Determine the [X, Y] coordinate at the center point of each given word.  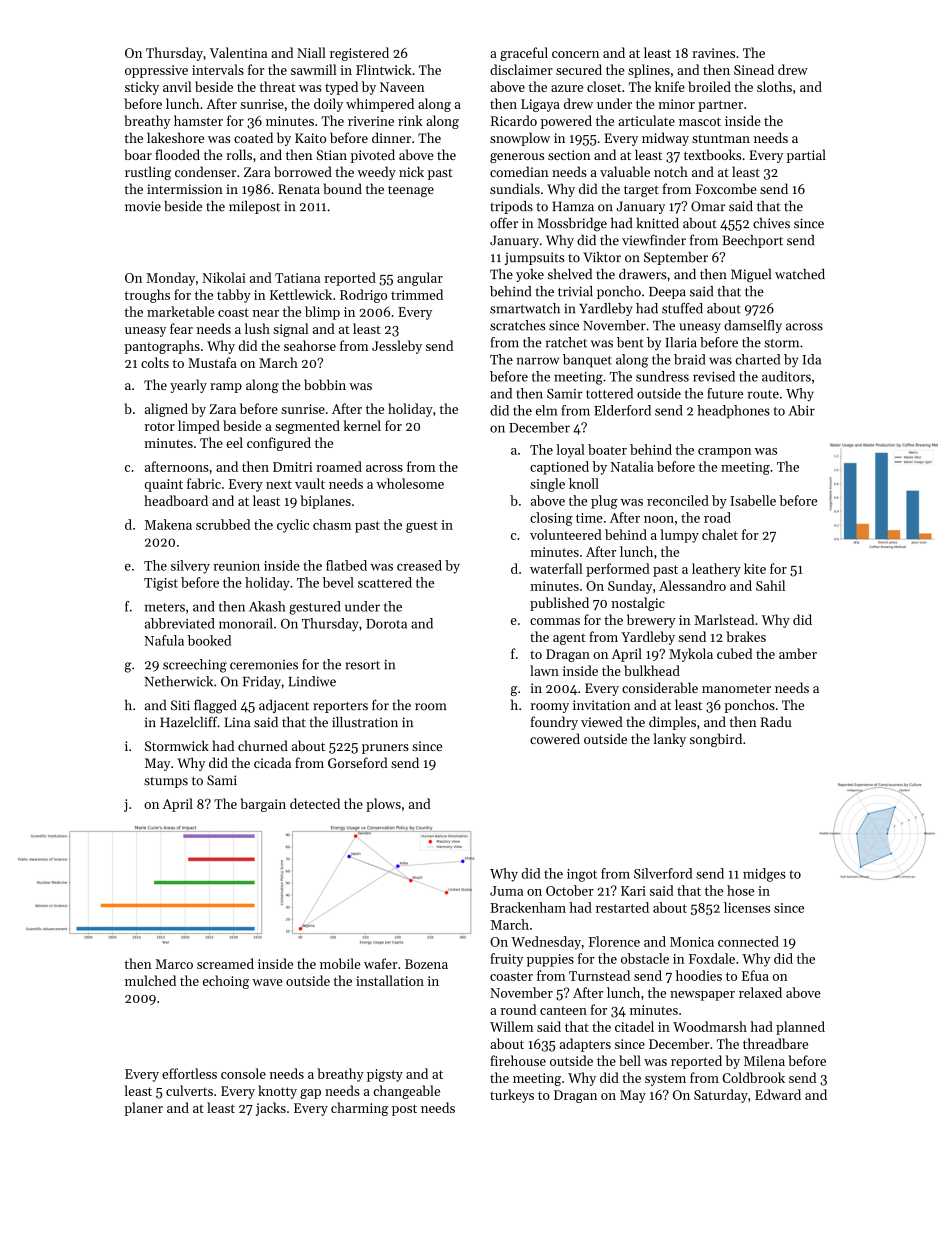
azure [567, 88]
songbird [716, 740]
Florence [614, 941]
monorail [246, 623]
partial [806, 156]
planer [143, 1109]
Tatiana [297, 278]
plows [383, 805]
